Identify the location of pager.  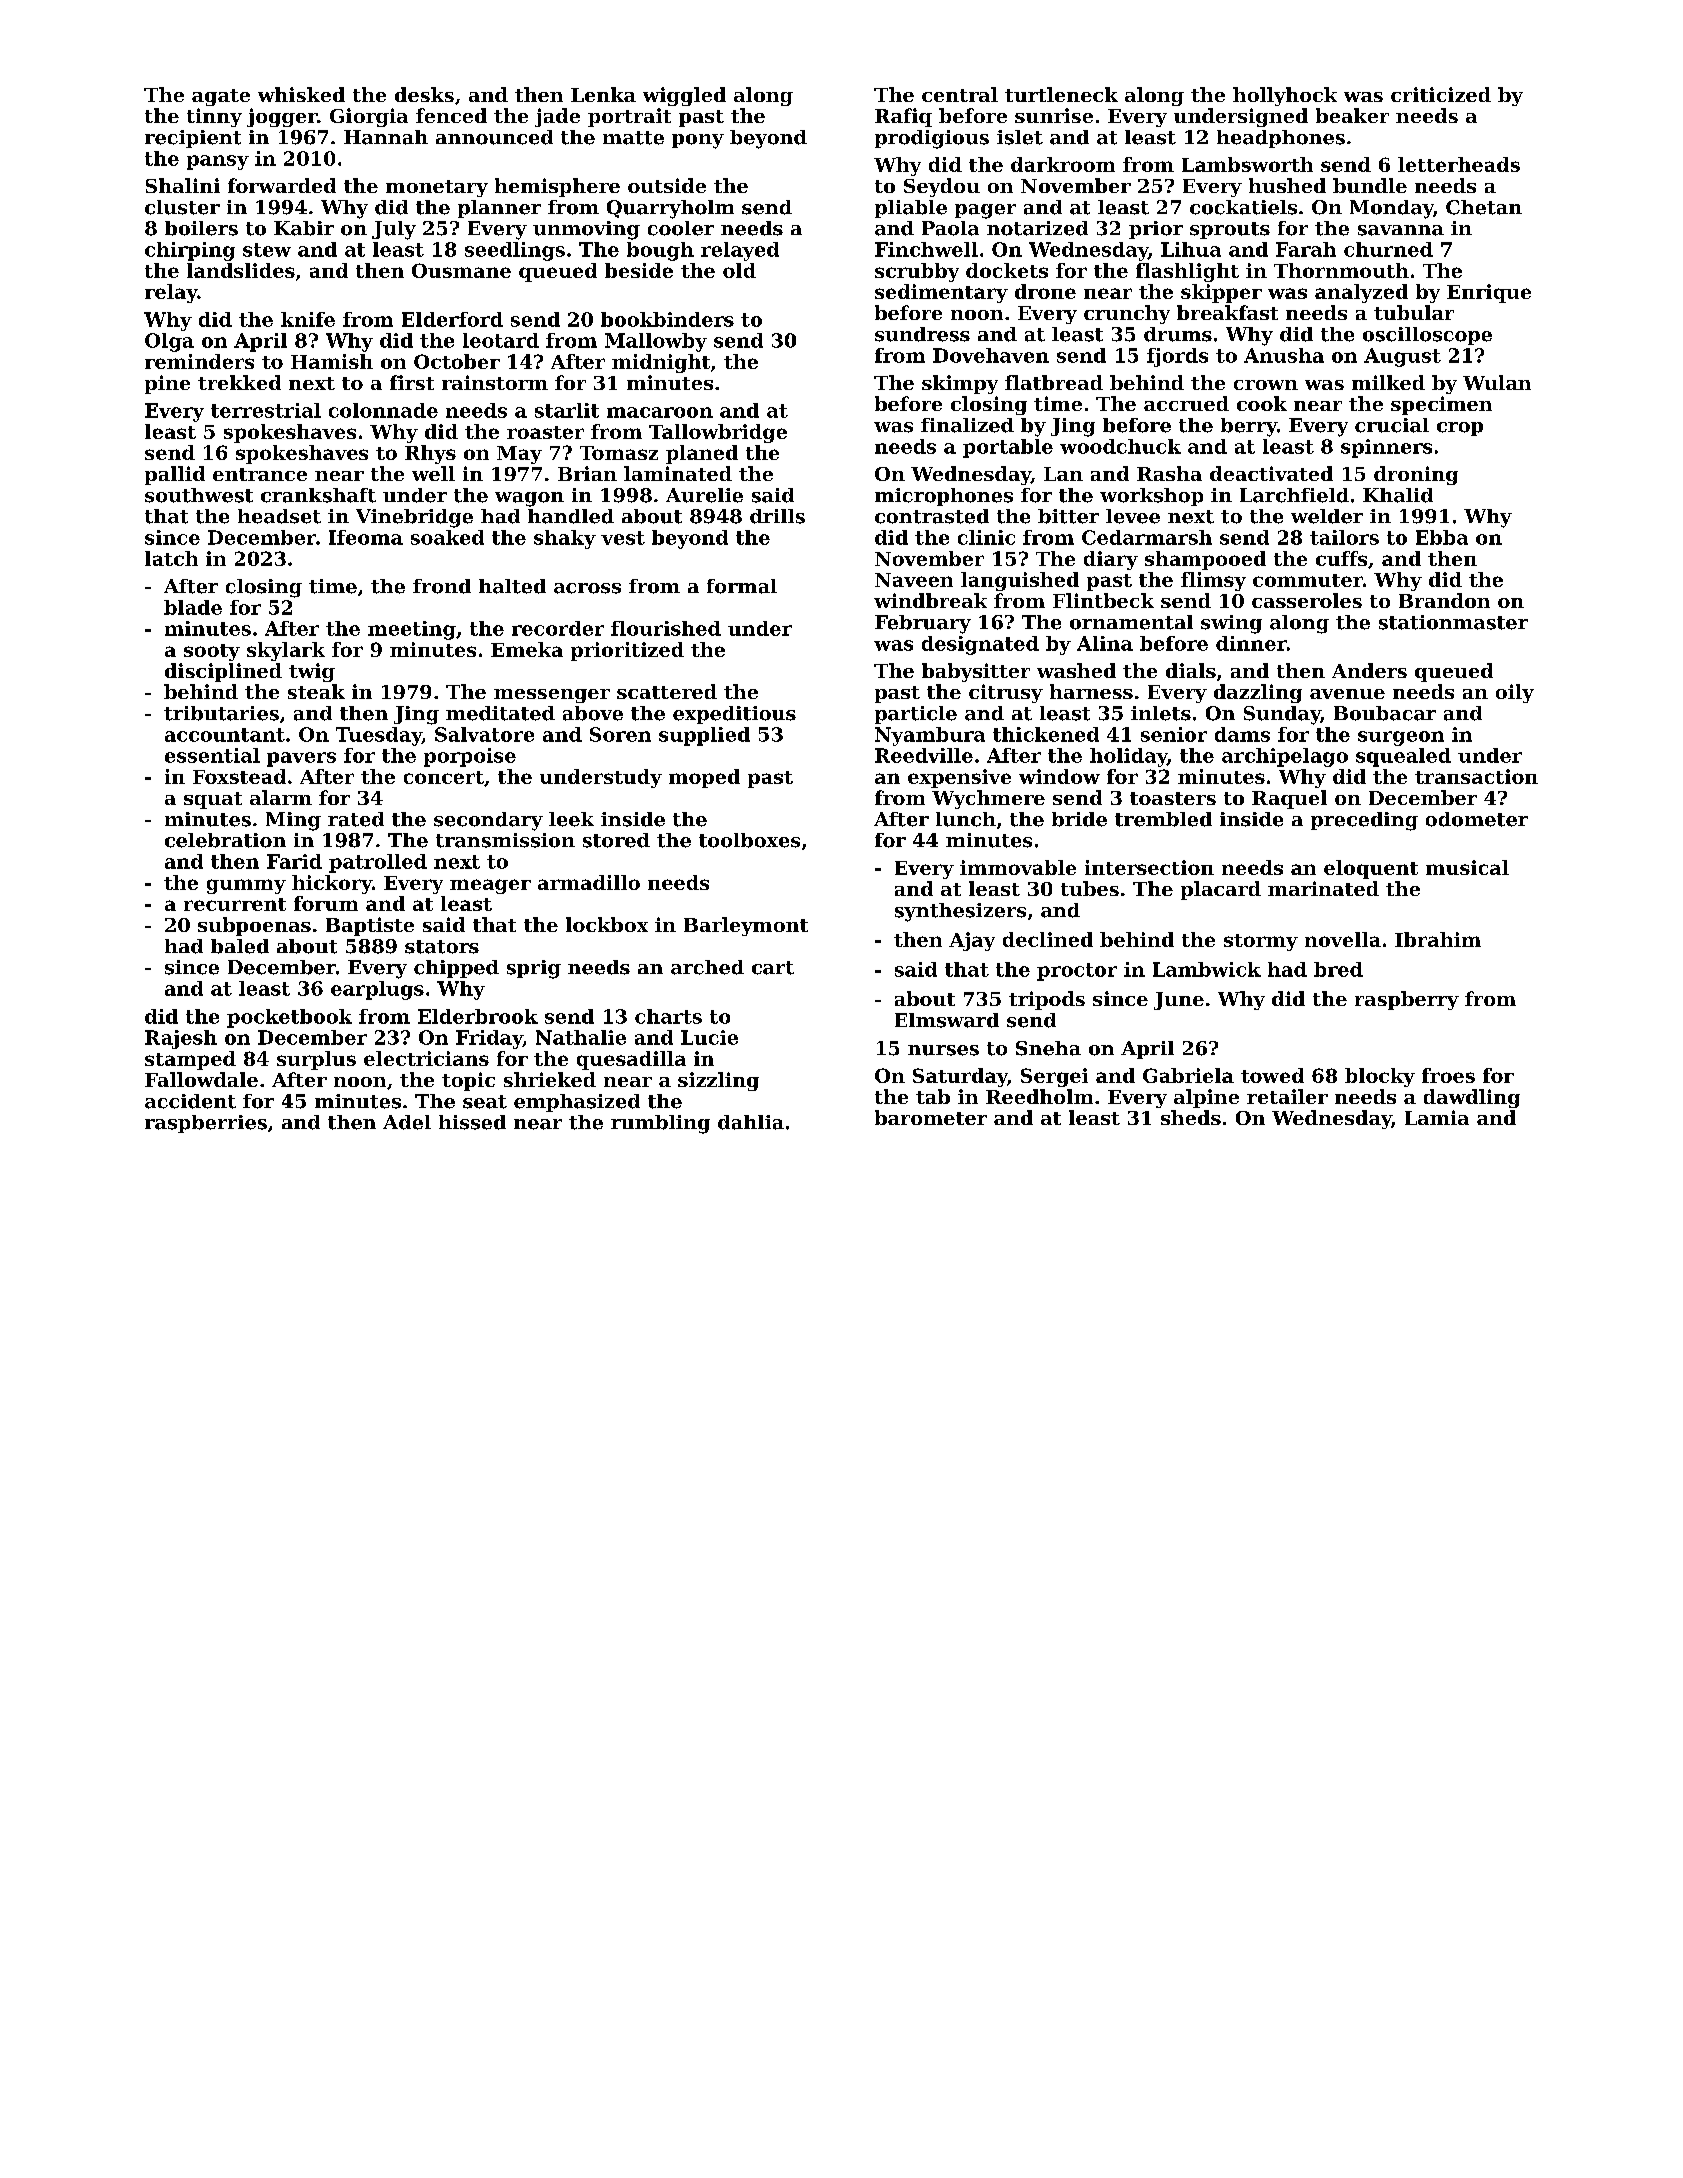
(985, 211).
